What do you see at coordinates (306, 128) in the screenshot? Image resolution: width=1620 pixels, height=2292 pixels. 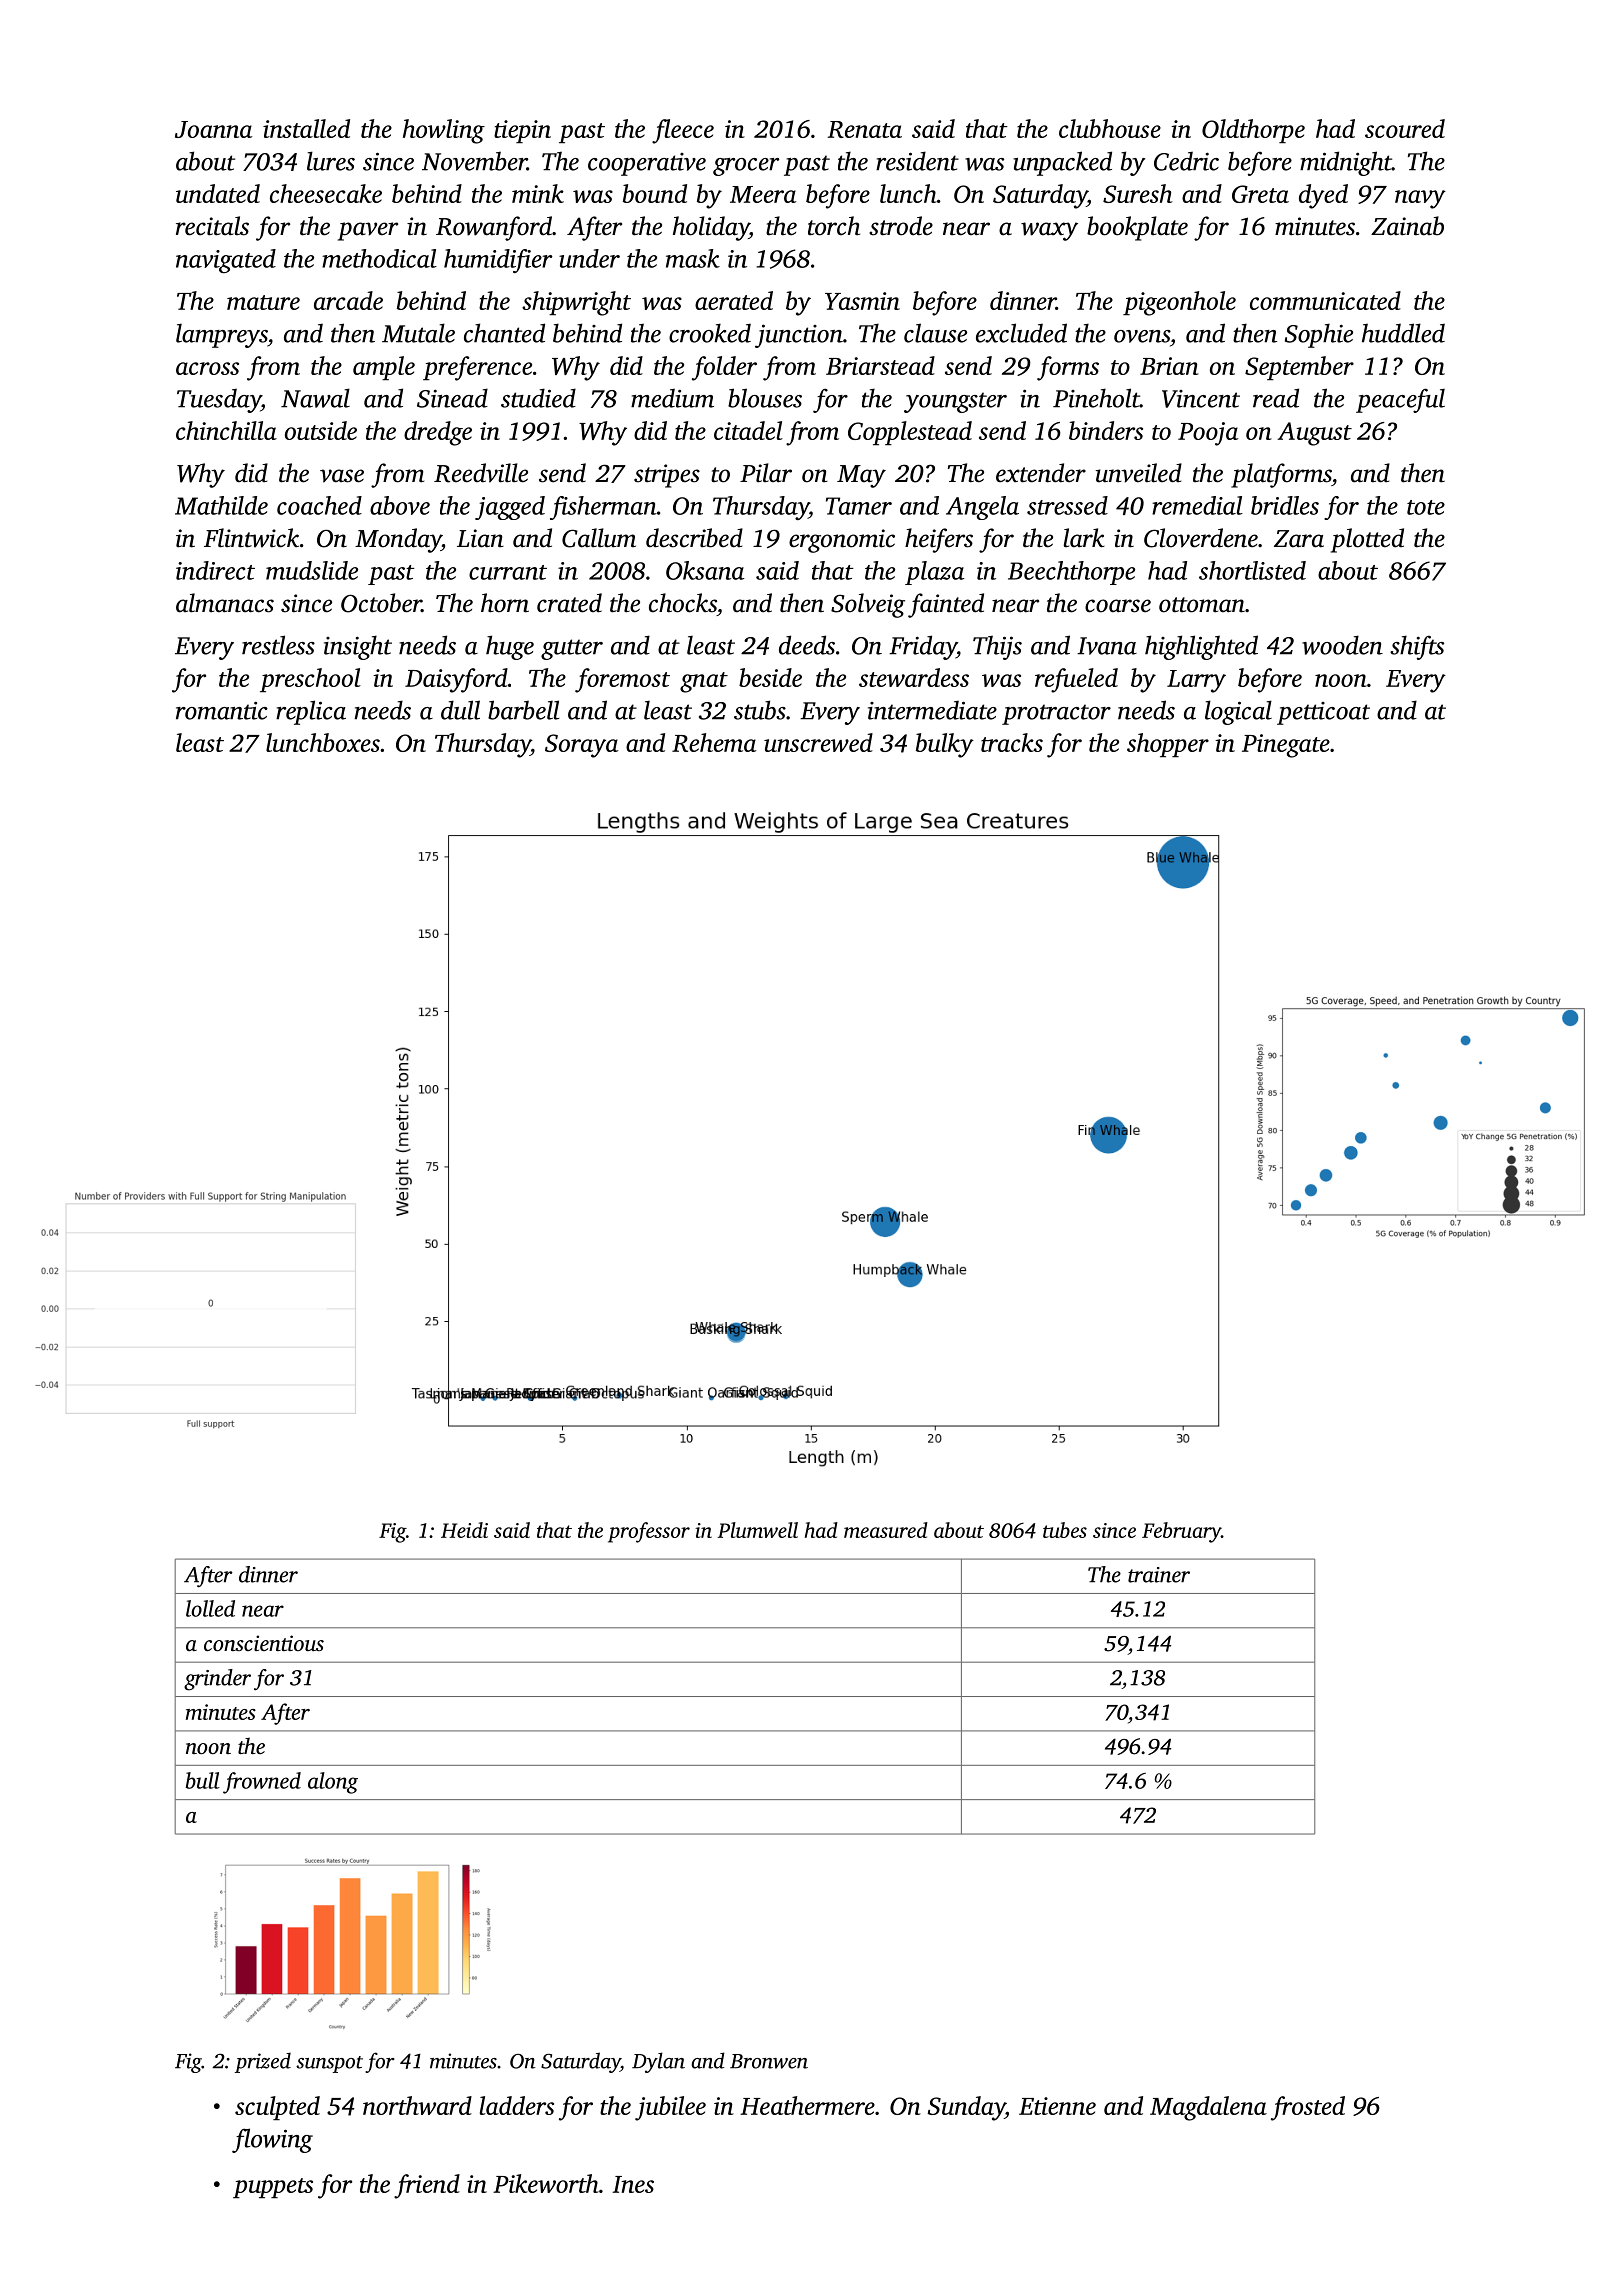 I see `installed` at bounding box center [306, 128].
